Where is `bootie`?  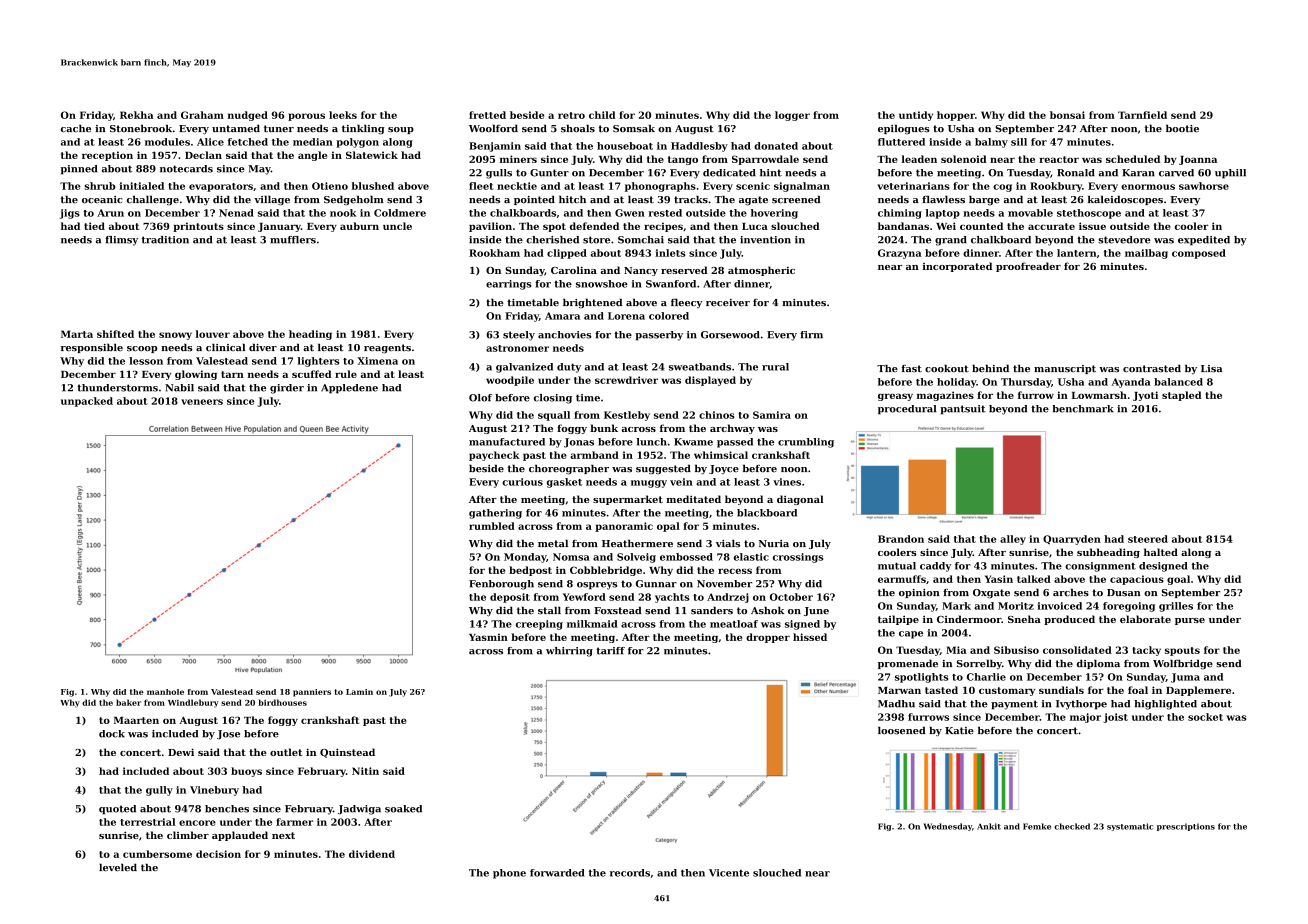
bootie is located at coordinates (1182, 128).
